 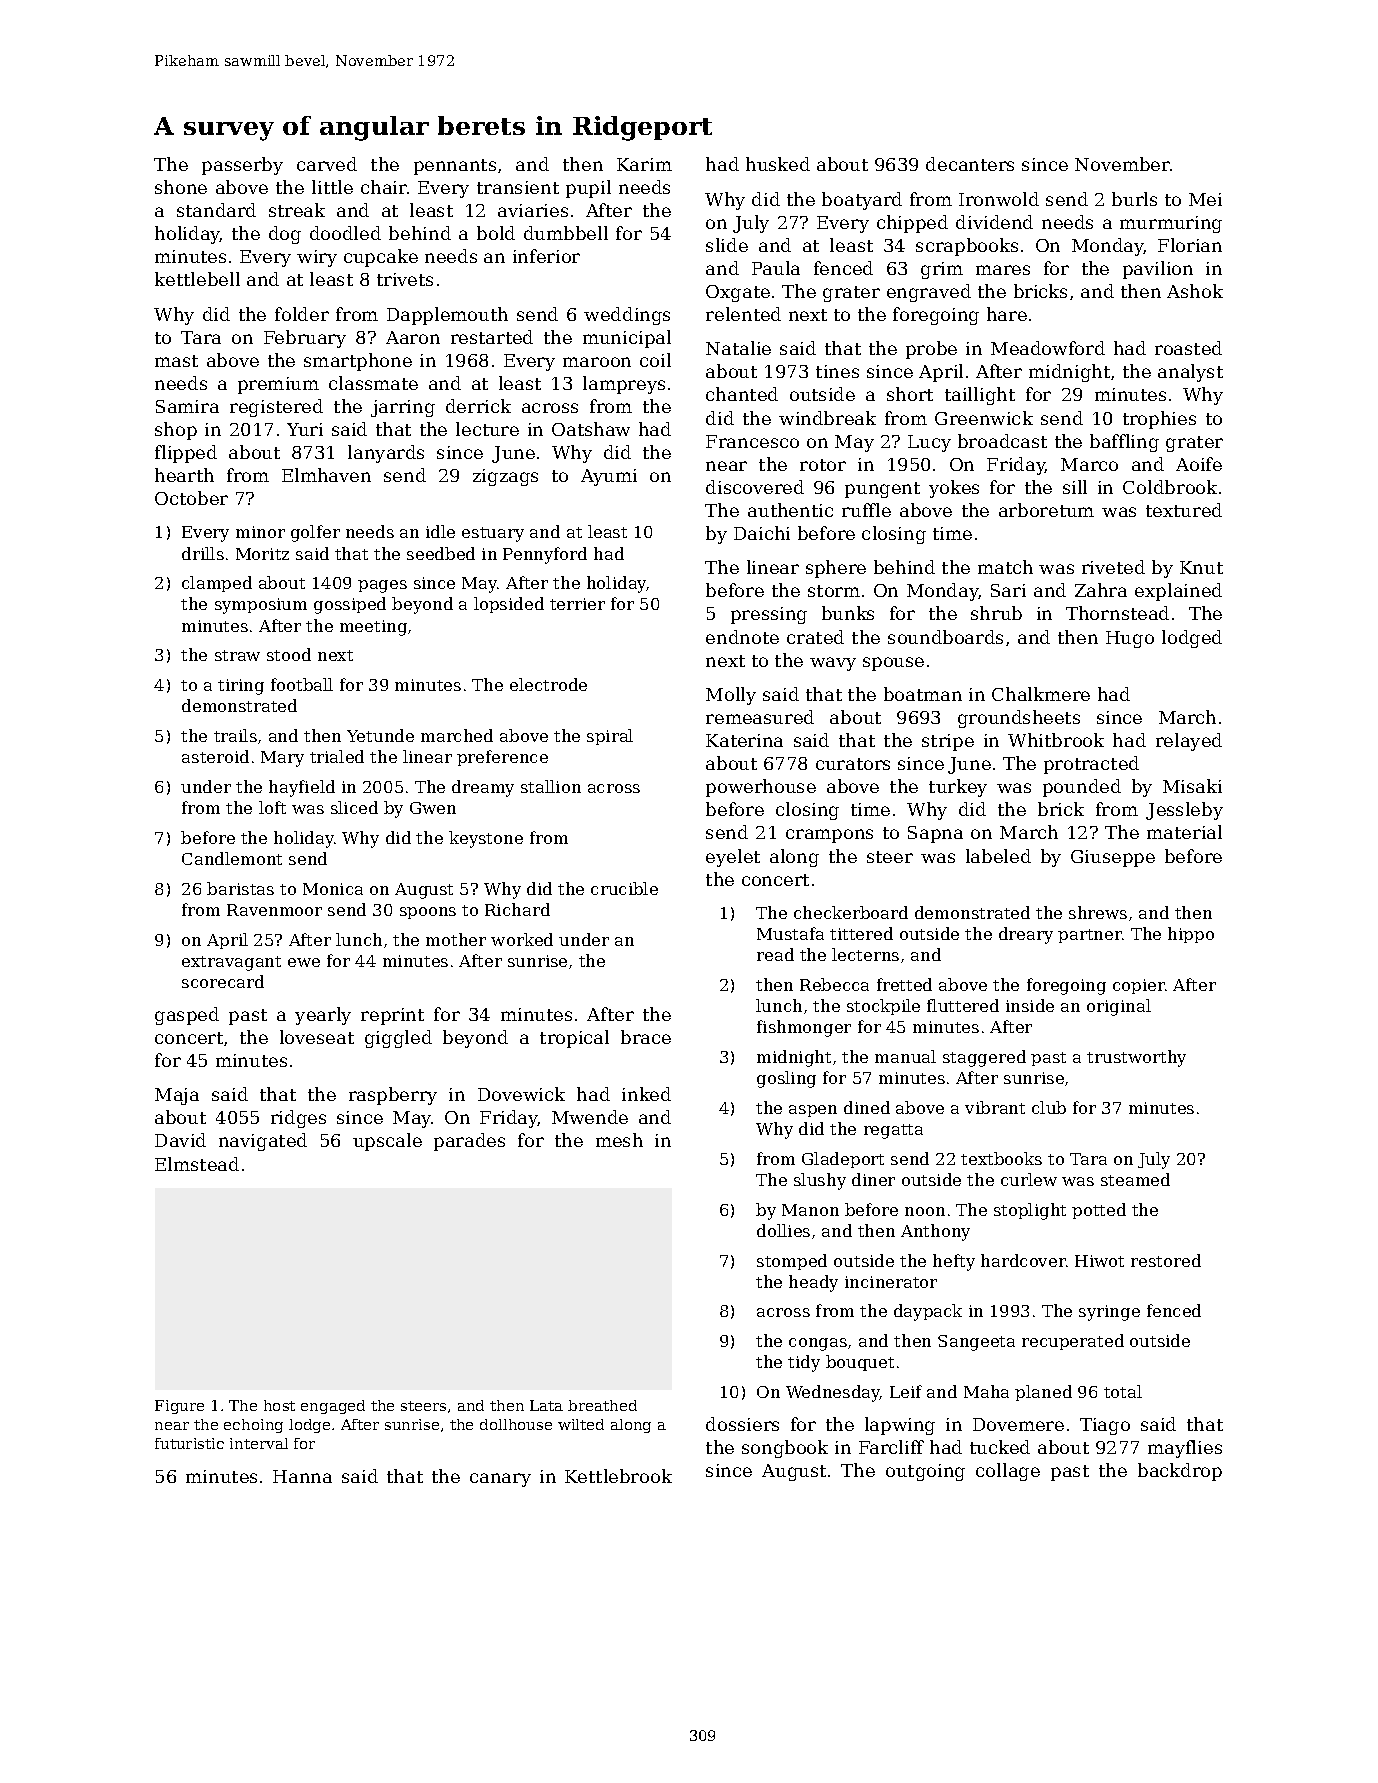 I want to click on decanters, so click(x=970, y=164).
